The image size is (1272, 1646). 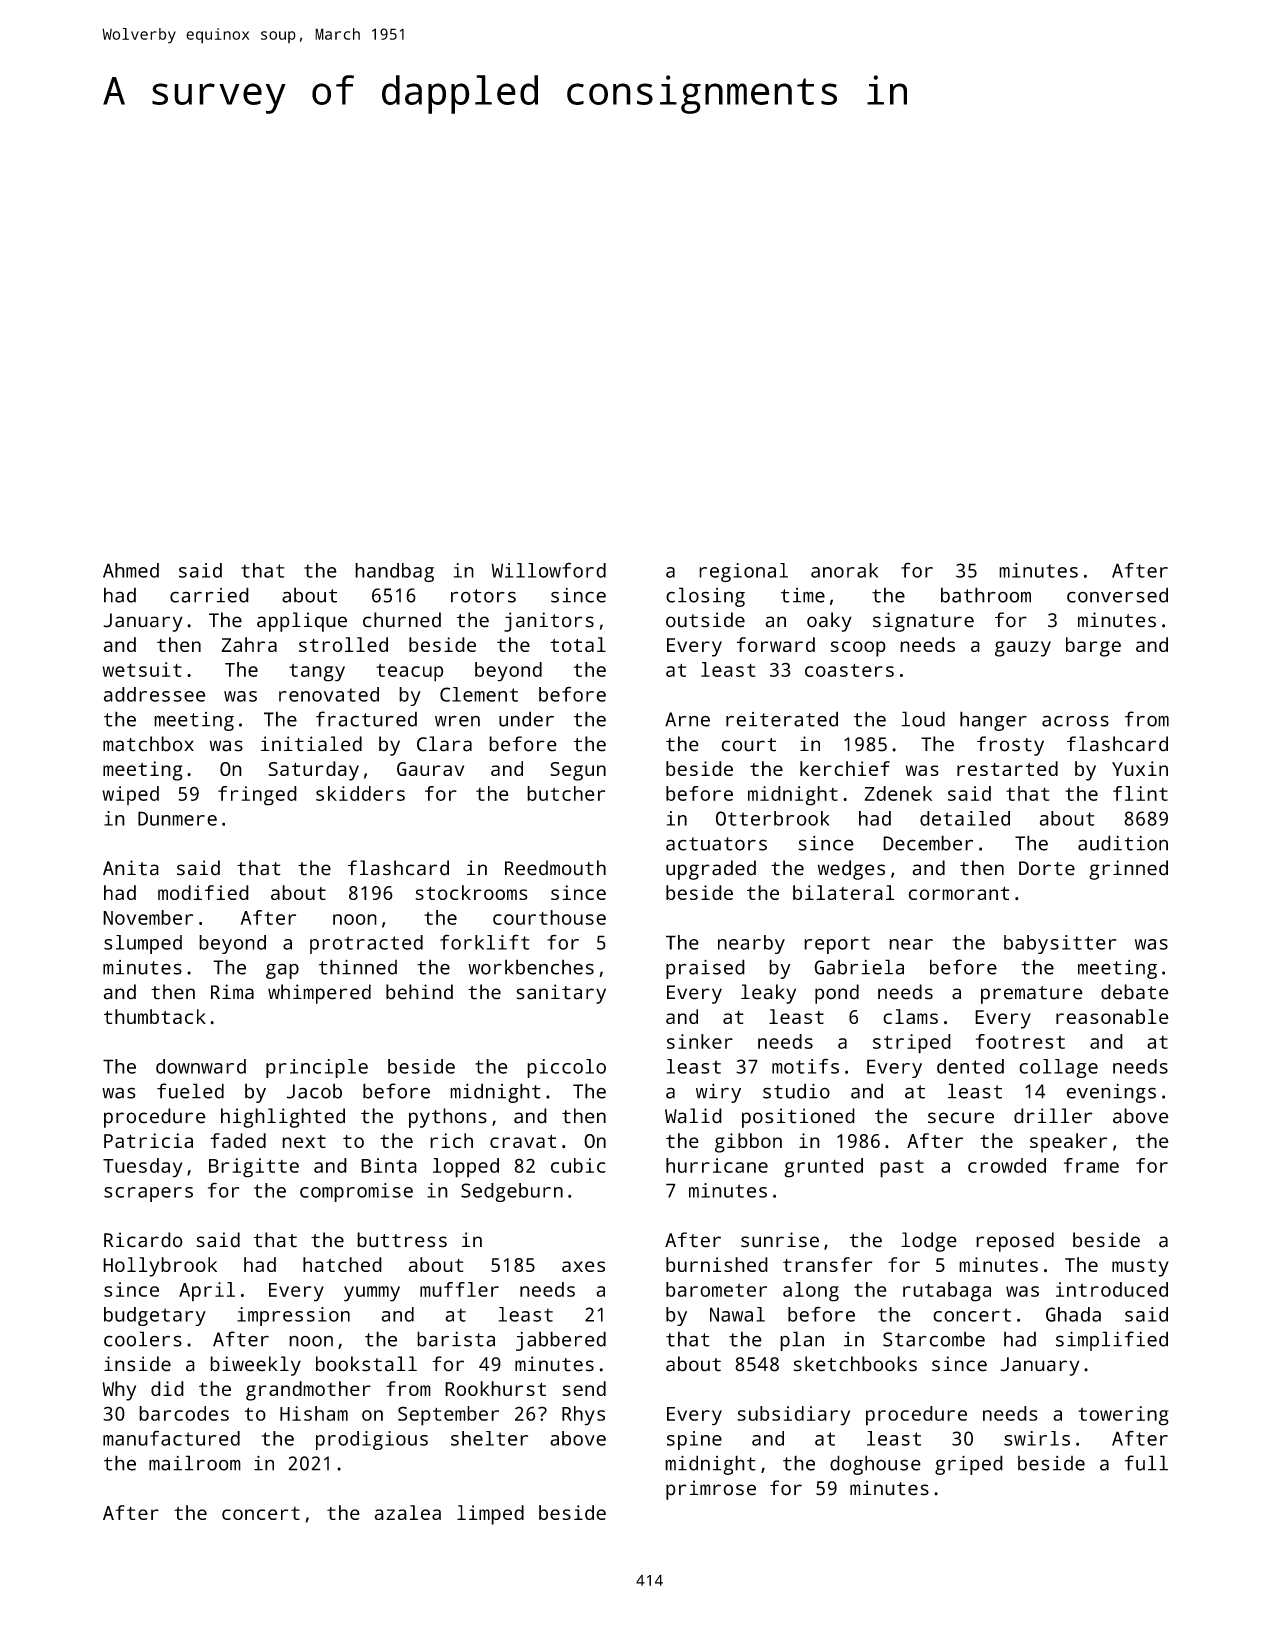 I want to click on griped, so click(x=969, y=1465).
